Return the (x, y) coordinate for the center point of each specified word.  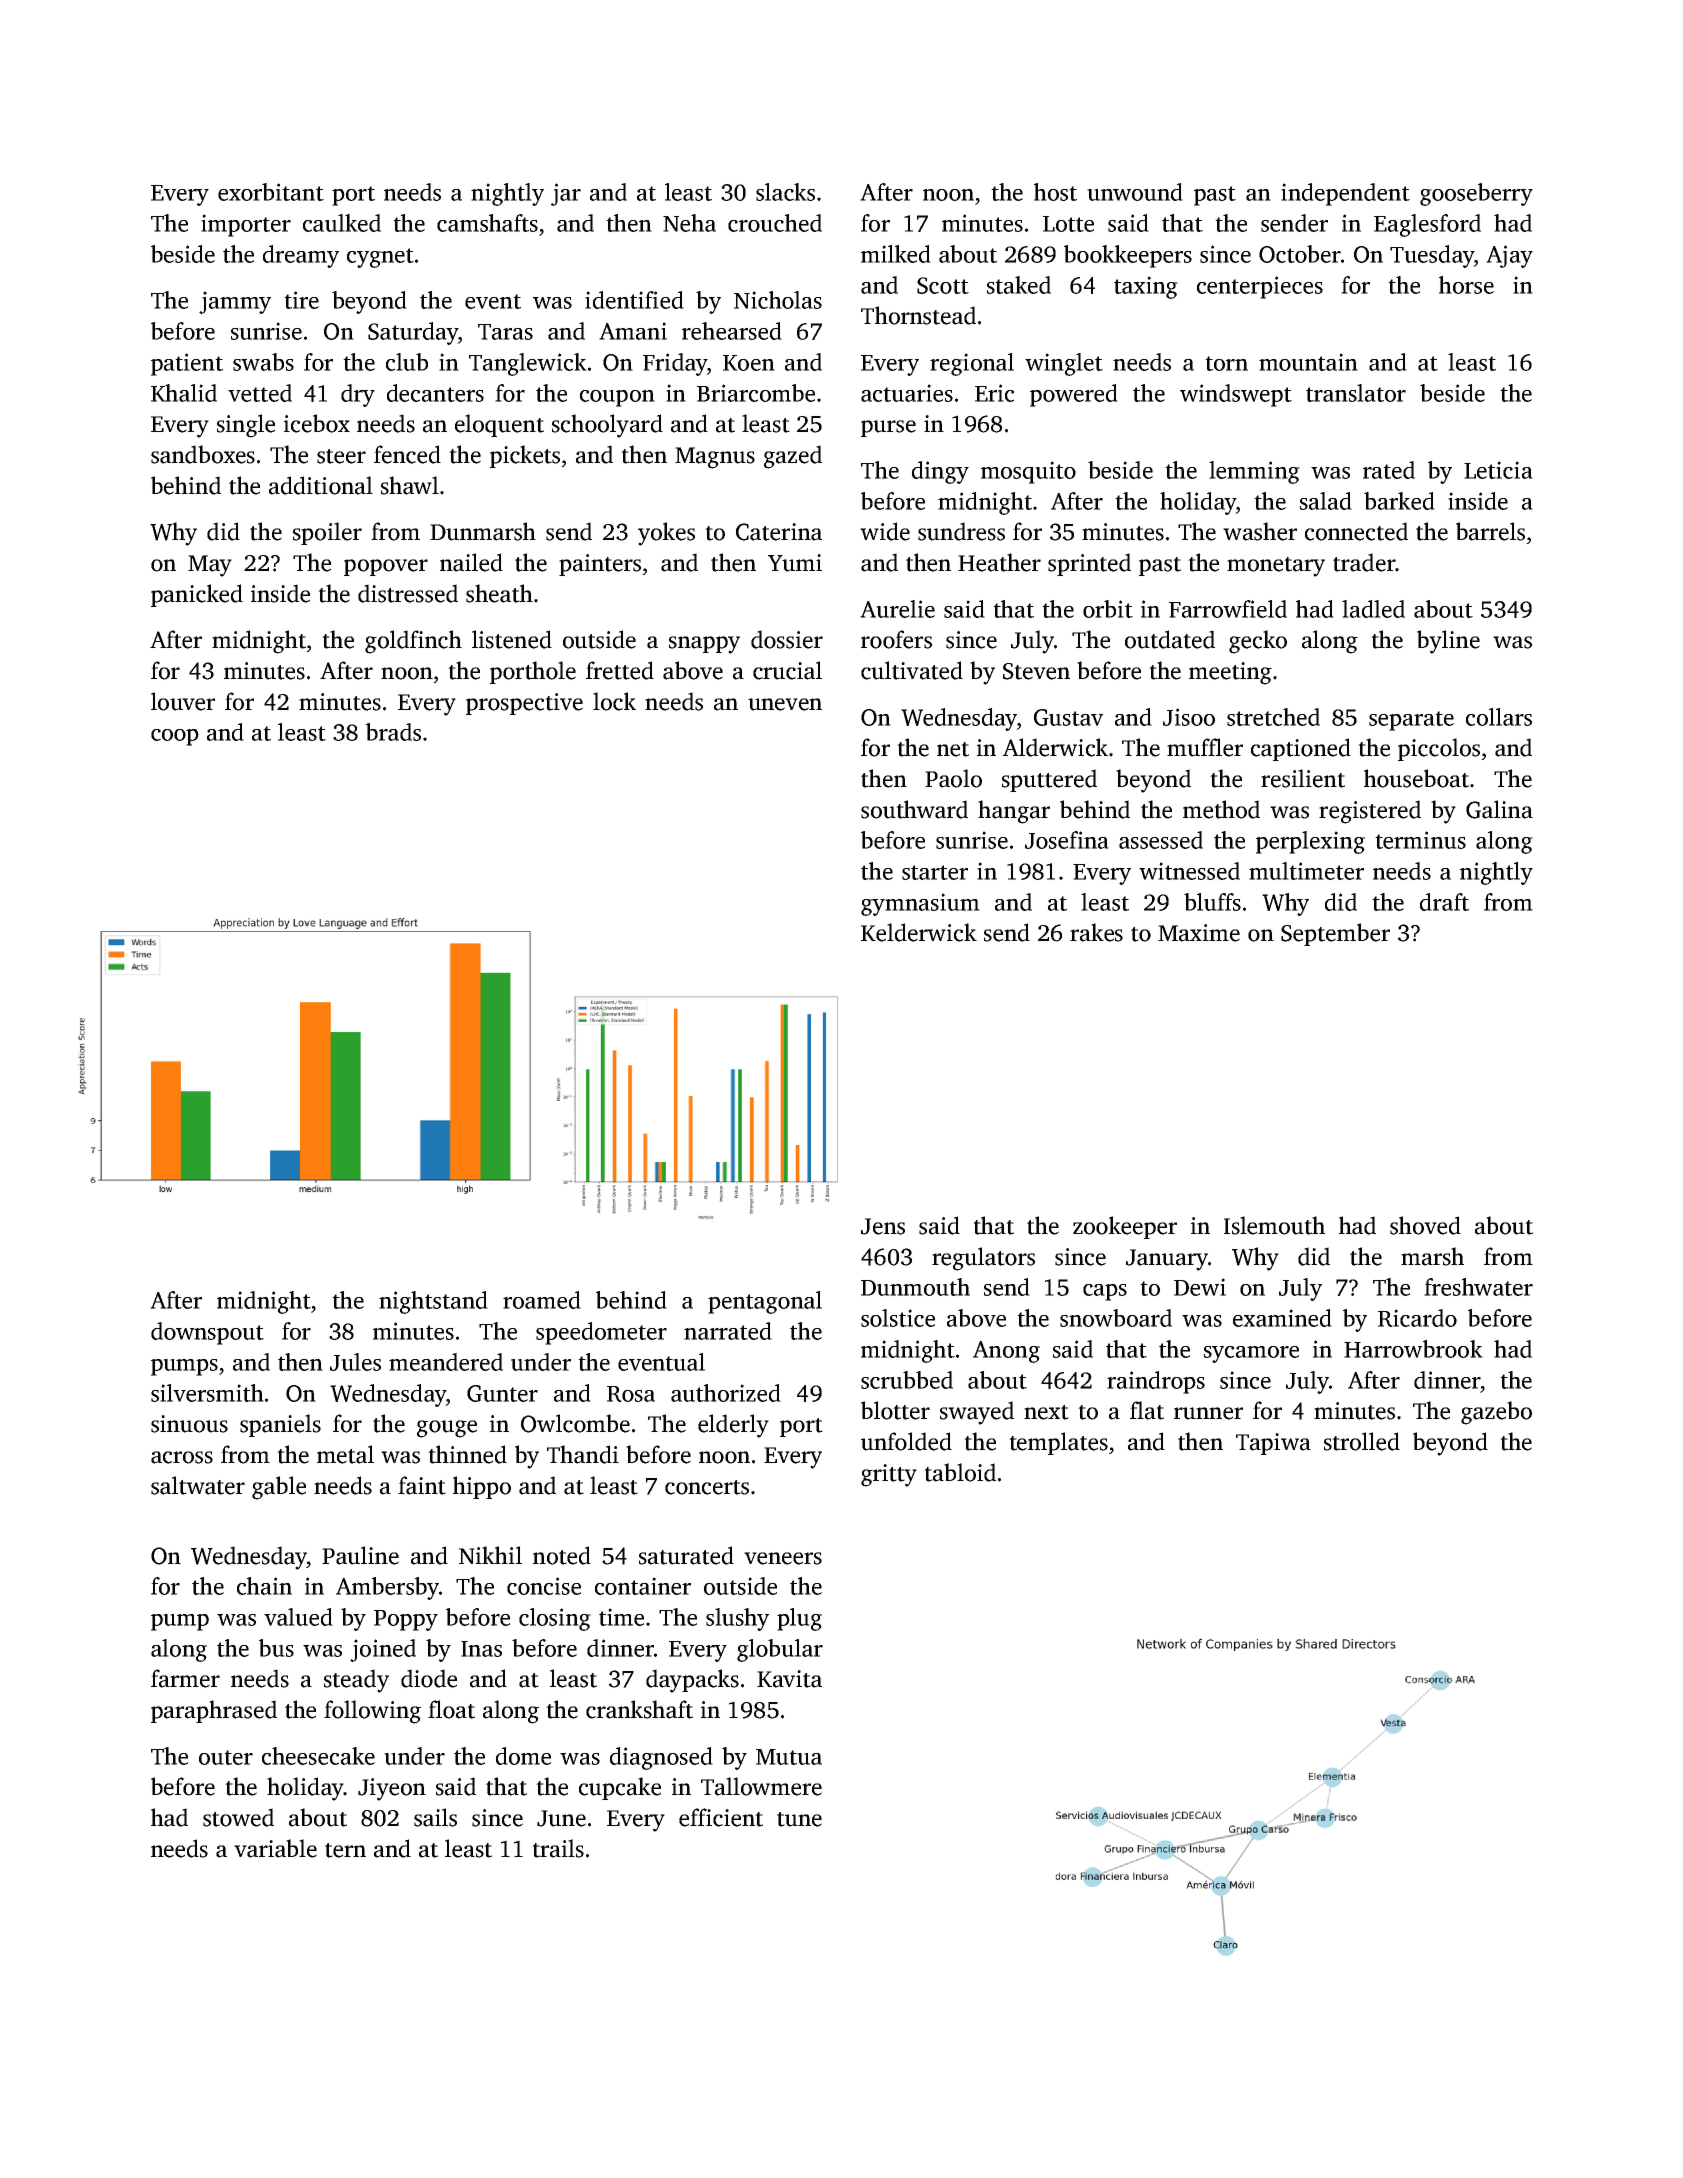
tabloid (960, 1472)
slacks (785, 192)
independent (1345, 194)
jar (566, 194)
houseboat (1416, 778)
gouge (447, 1429)
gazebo (1496, 1413)
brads (393, 732)
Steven (1036, 671)
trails (558, 1848)
